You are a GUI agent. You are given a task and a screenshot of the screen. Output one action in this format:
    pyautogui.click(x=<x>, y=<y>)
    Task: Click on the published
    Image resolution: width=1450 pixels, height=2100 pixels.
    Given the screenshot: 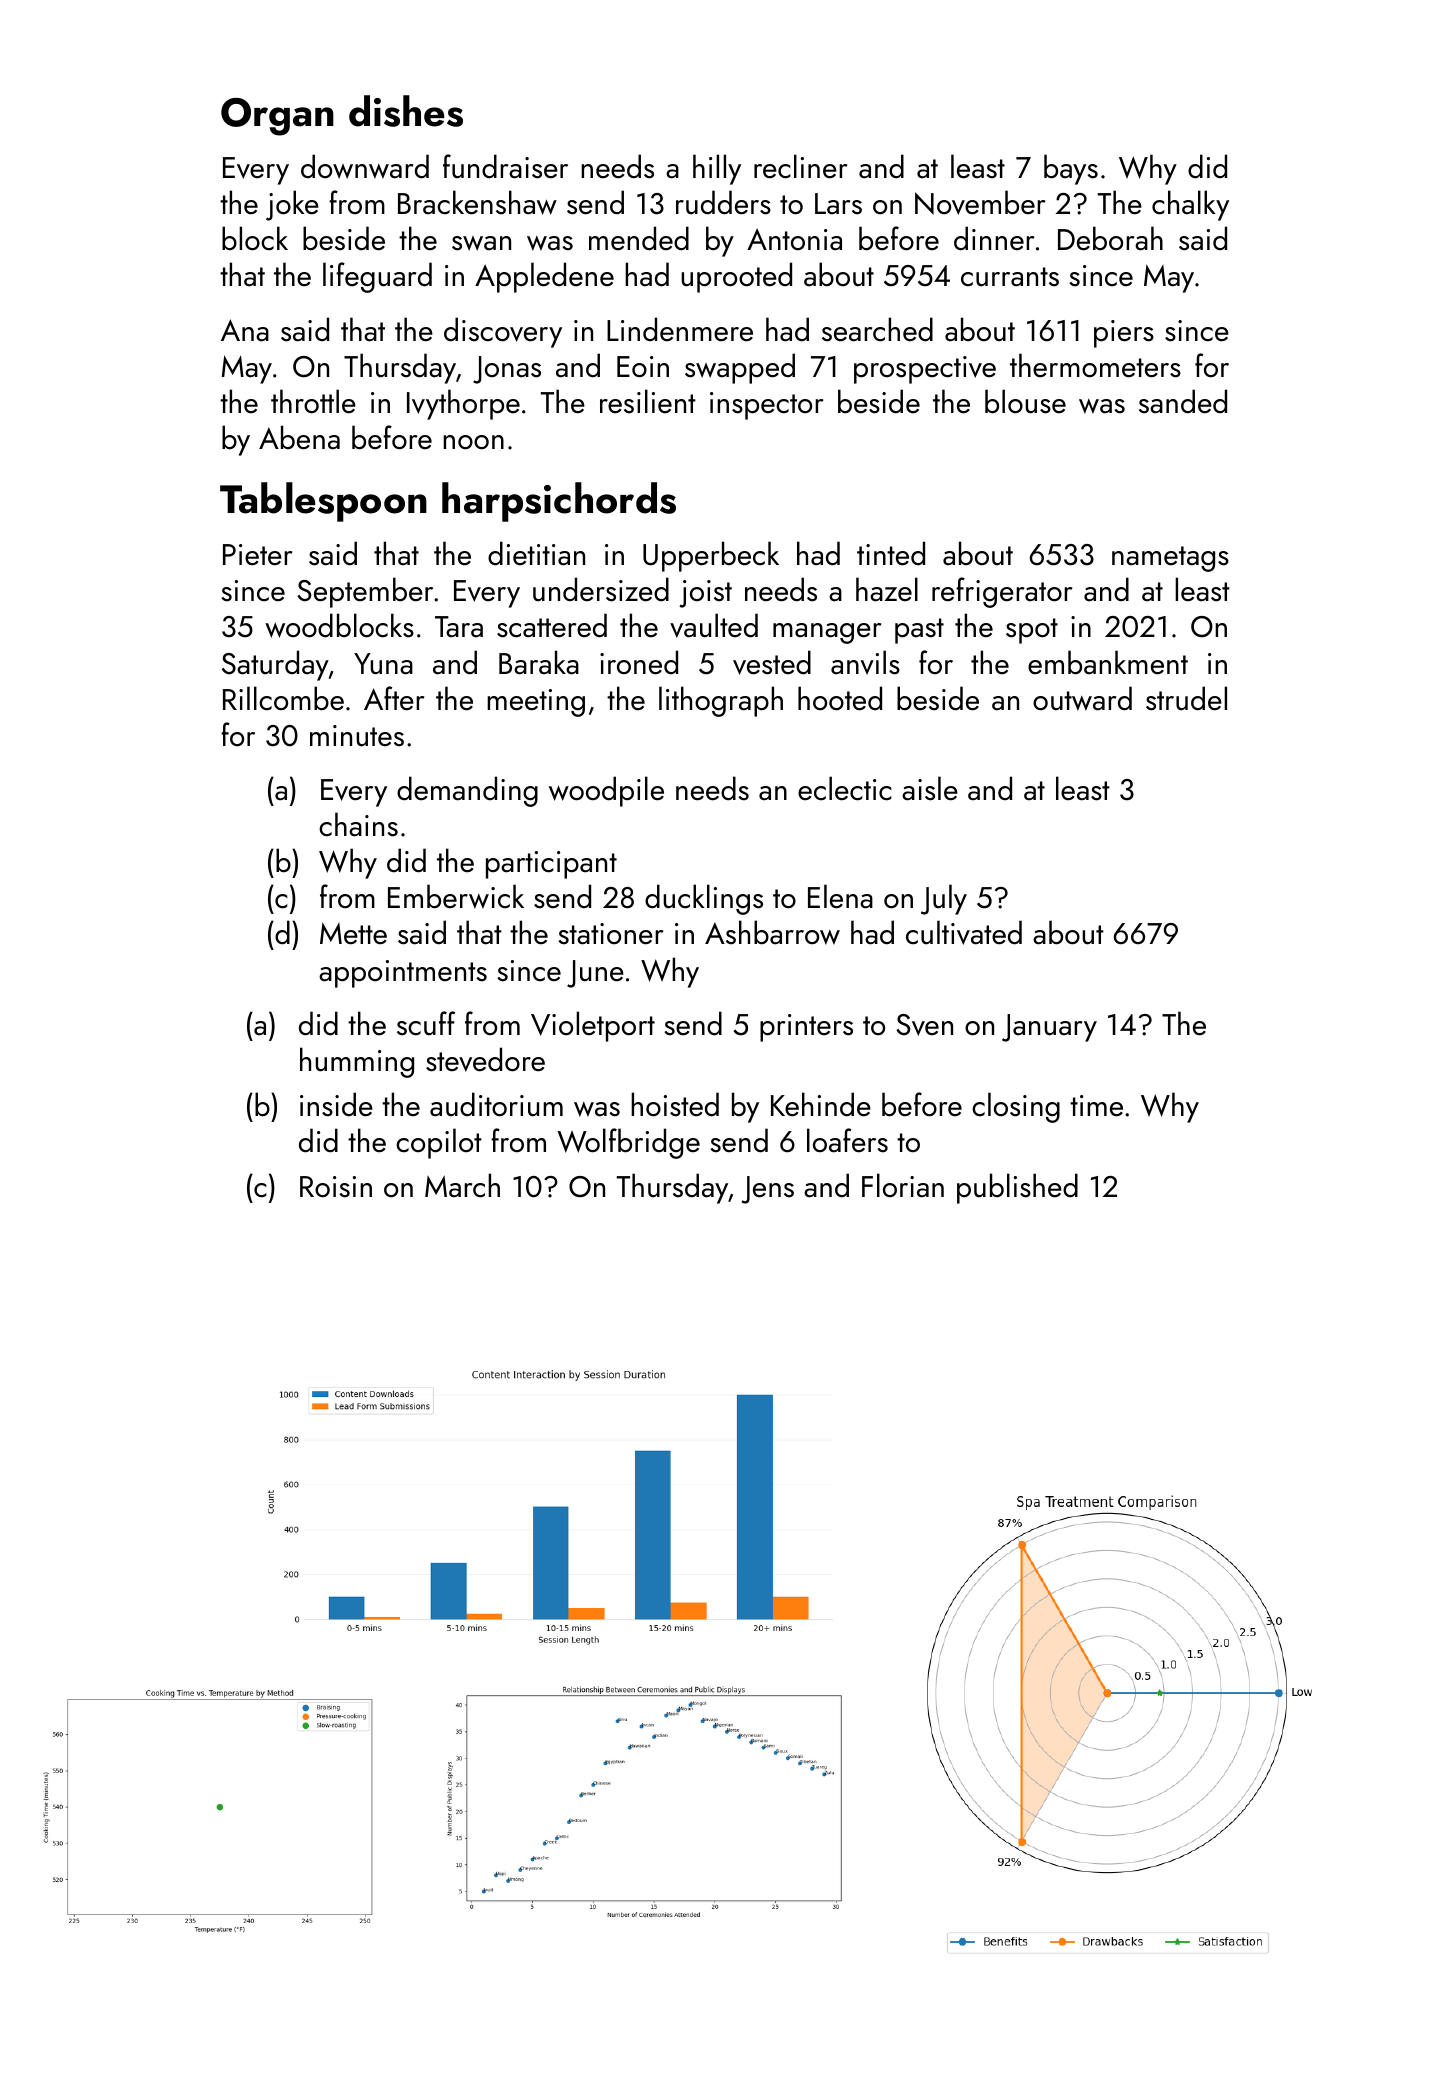 What is the action you would take?
    pyautogui.click(x=1017, y=1188)
